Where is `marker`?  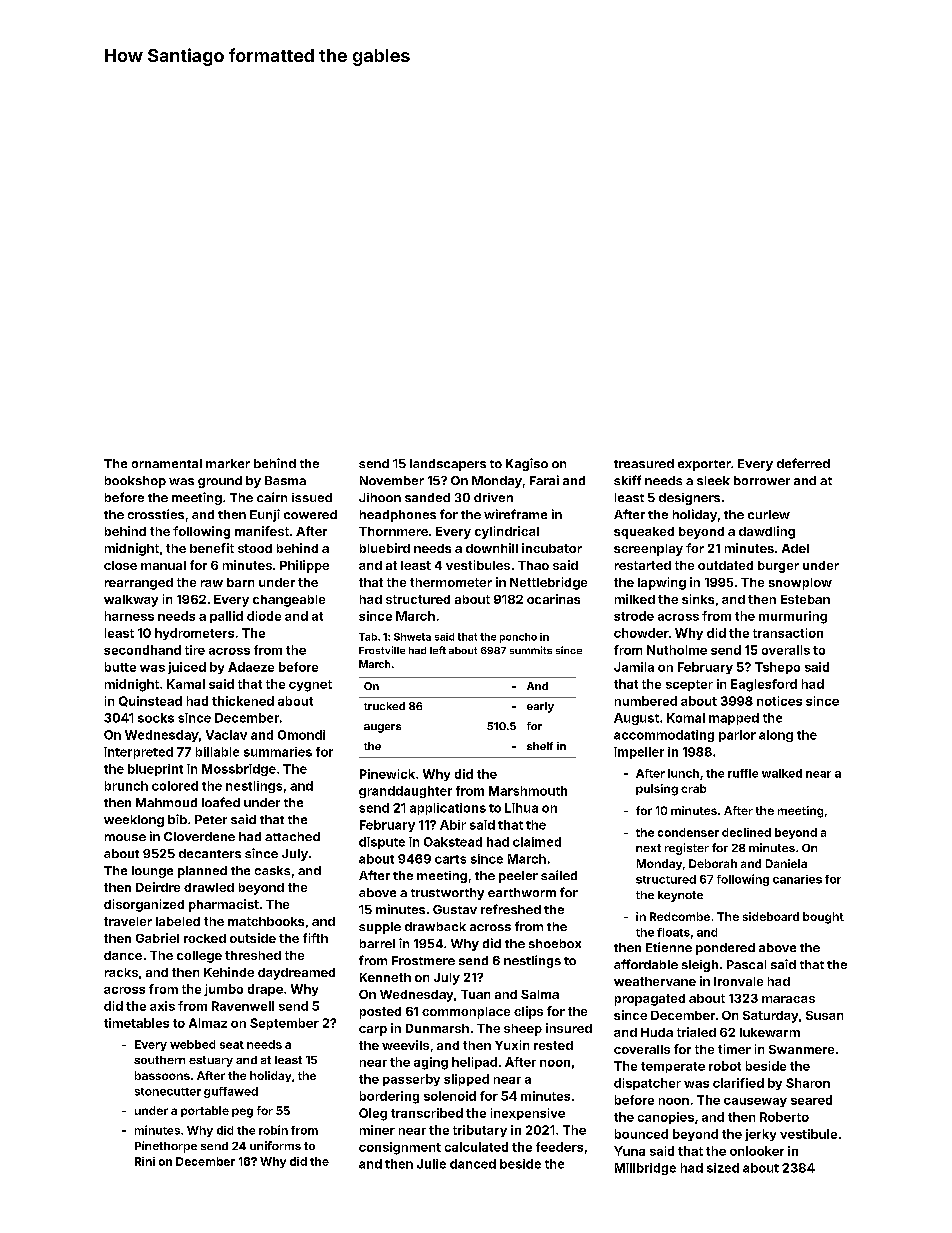 marker is located at coordinates (228, 463).
